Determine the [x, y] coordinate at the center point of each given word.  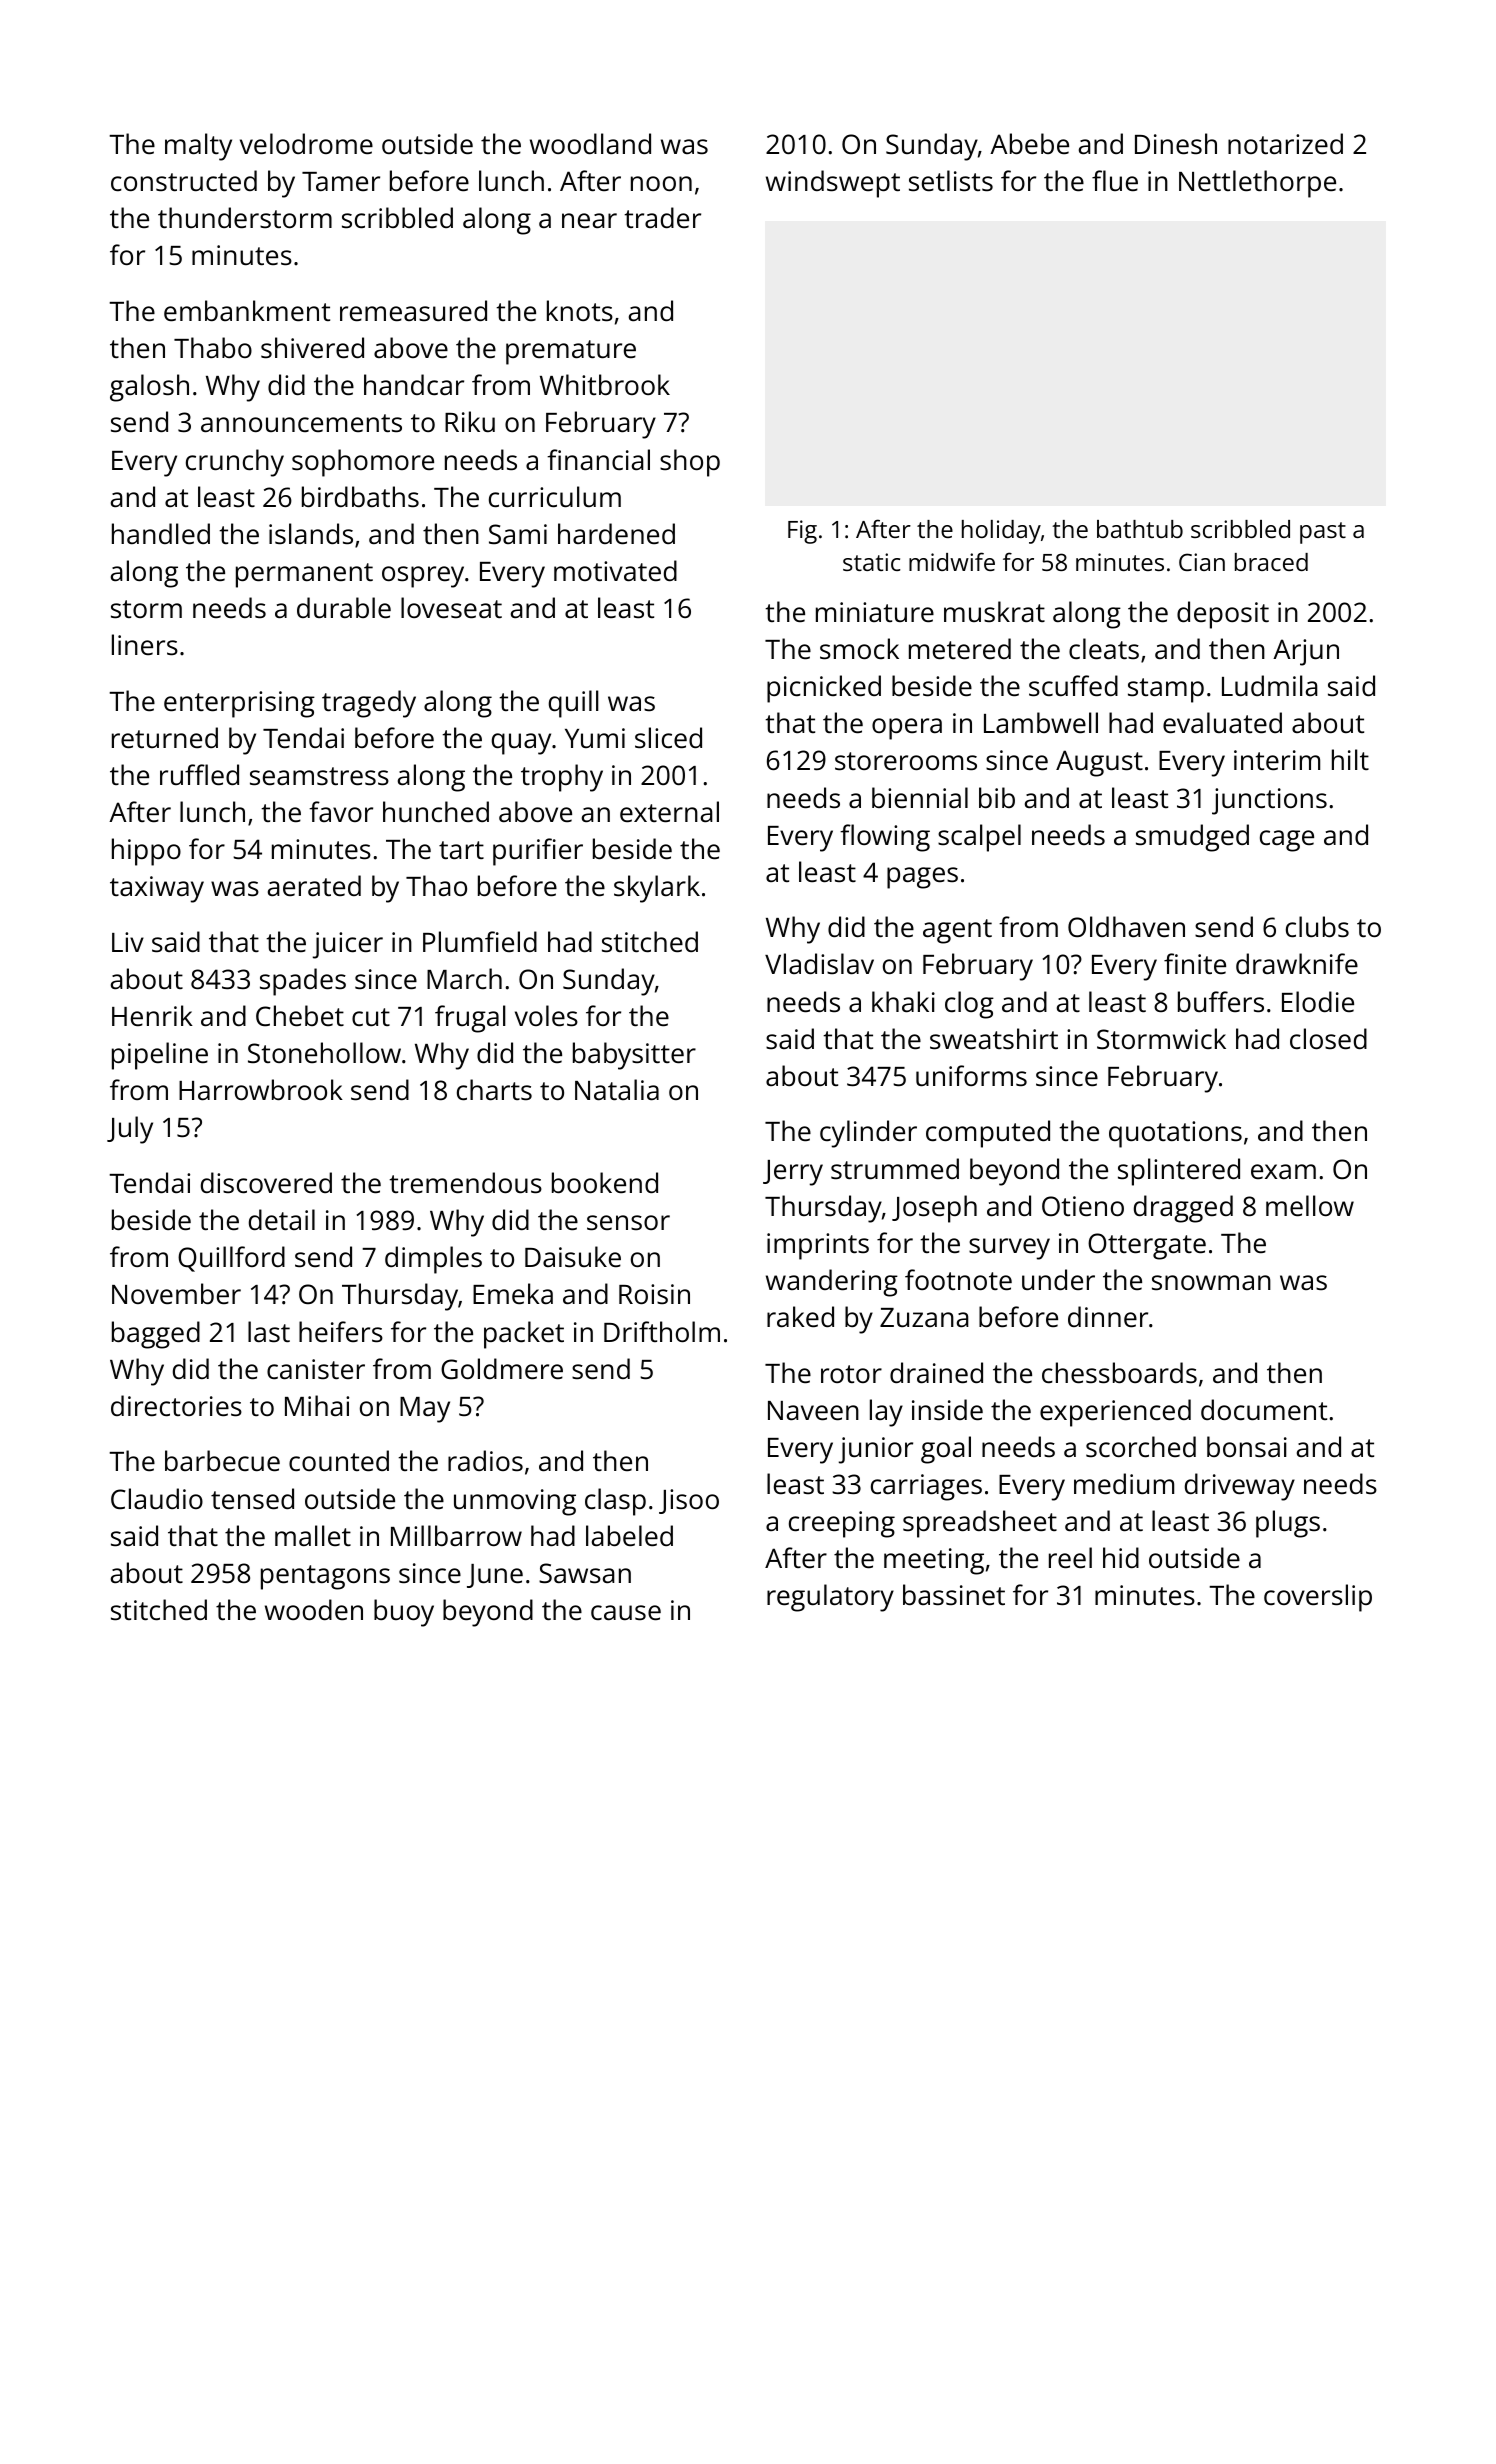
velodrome [306, 143]
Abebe [1029, 143]
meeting [934, 1561]
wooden [314, 1609]
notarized [1285, 143]
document [1264, 1409]
